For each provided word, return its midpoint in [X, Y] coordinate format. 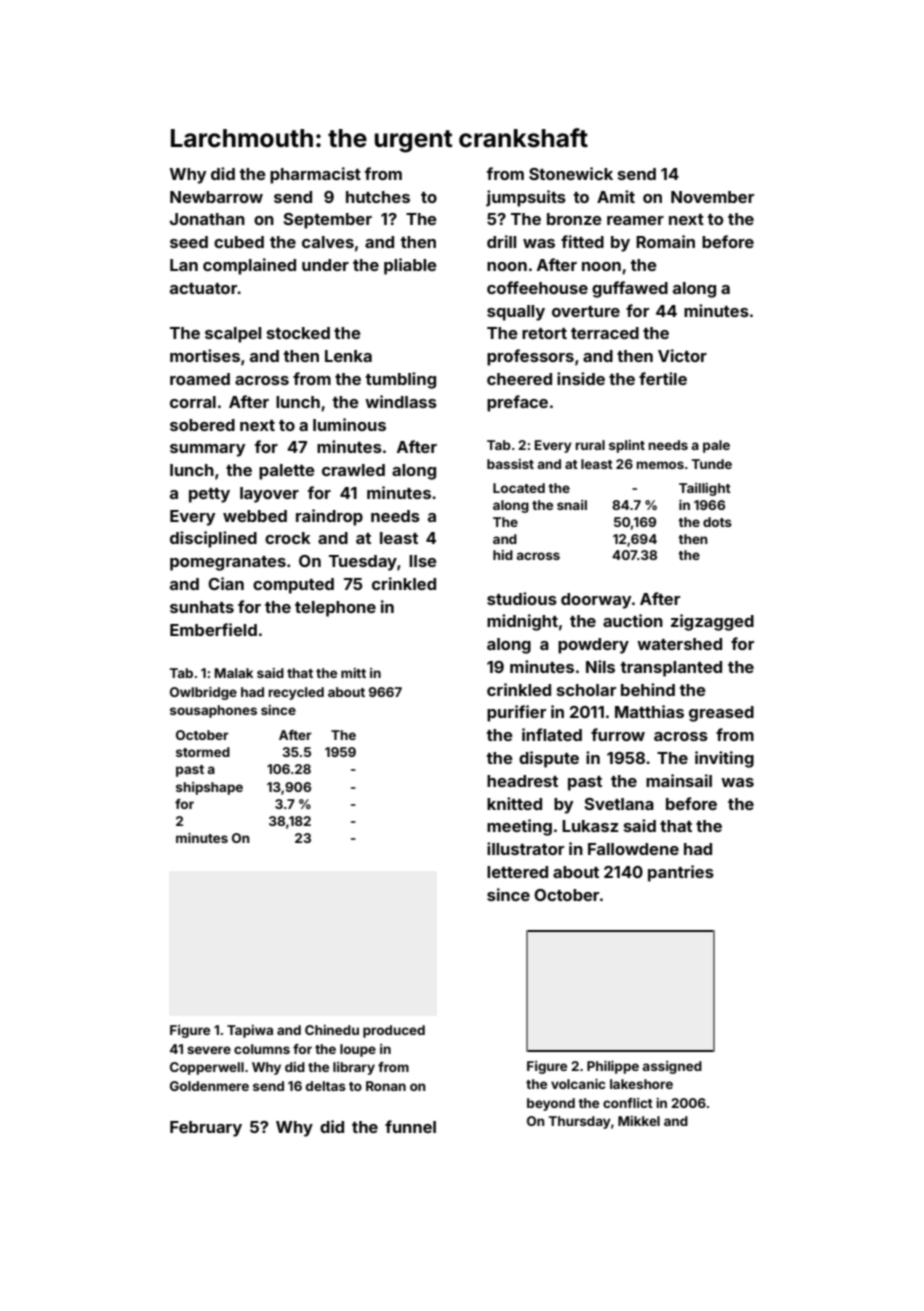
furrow [618, 734]
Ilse [423, 561]
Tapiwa [250, 1031]
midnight [522, 622]
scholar [586, 690]
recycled [296, 693]
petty [209, 495]
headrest [522, 781]
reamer [635, 220]
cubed [239, 242]
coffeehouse [537, 287]
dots [717, 522]
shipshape [209, 788]
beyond [551, 1104]
